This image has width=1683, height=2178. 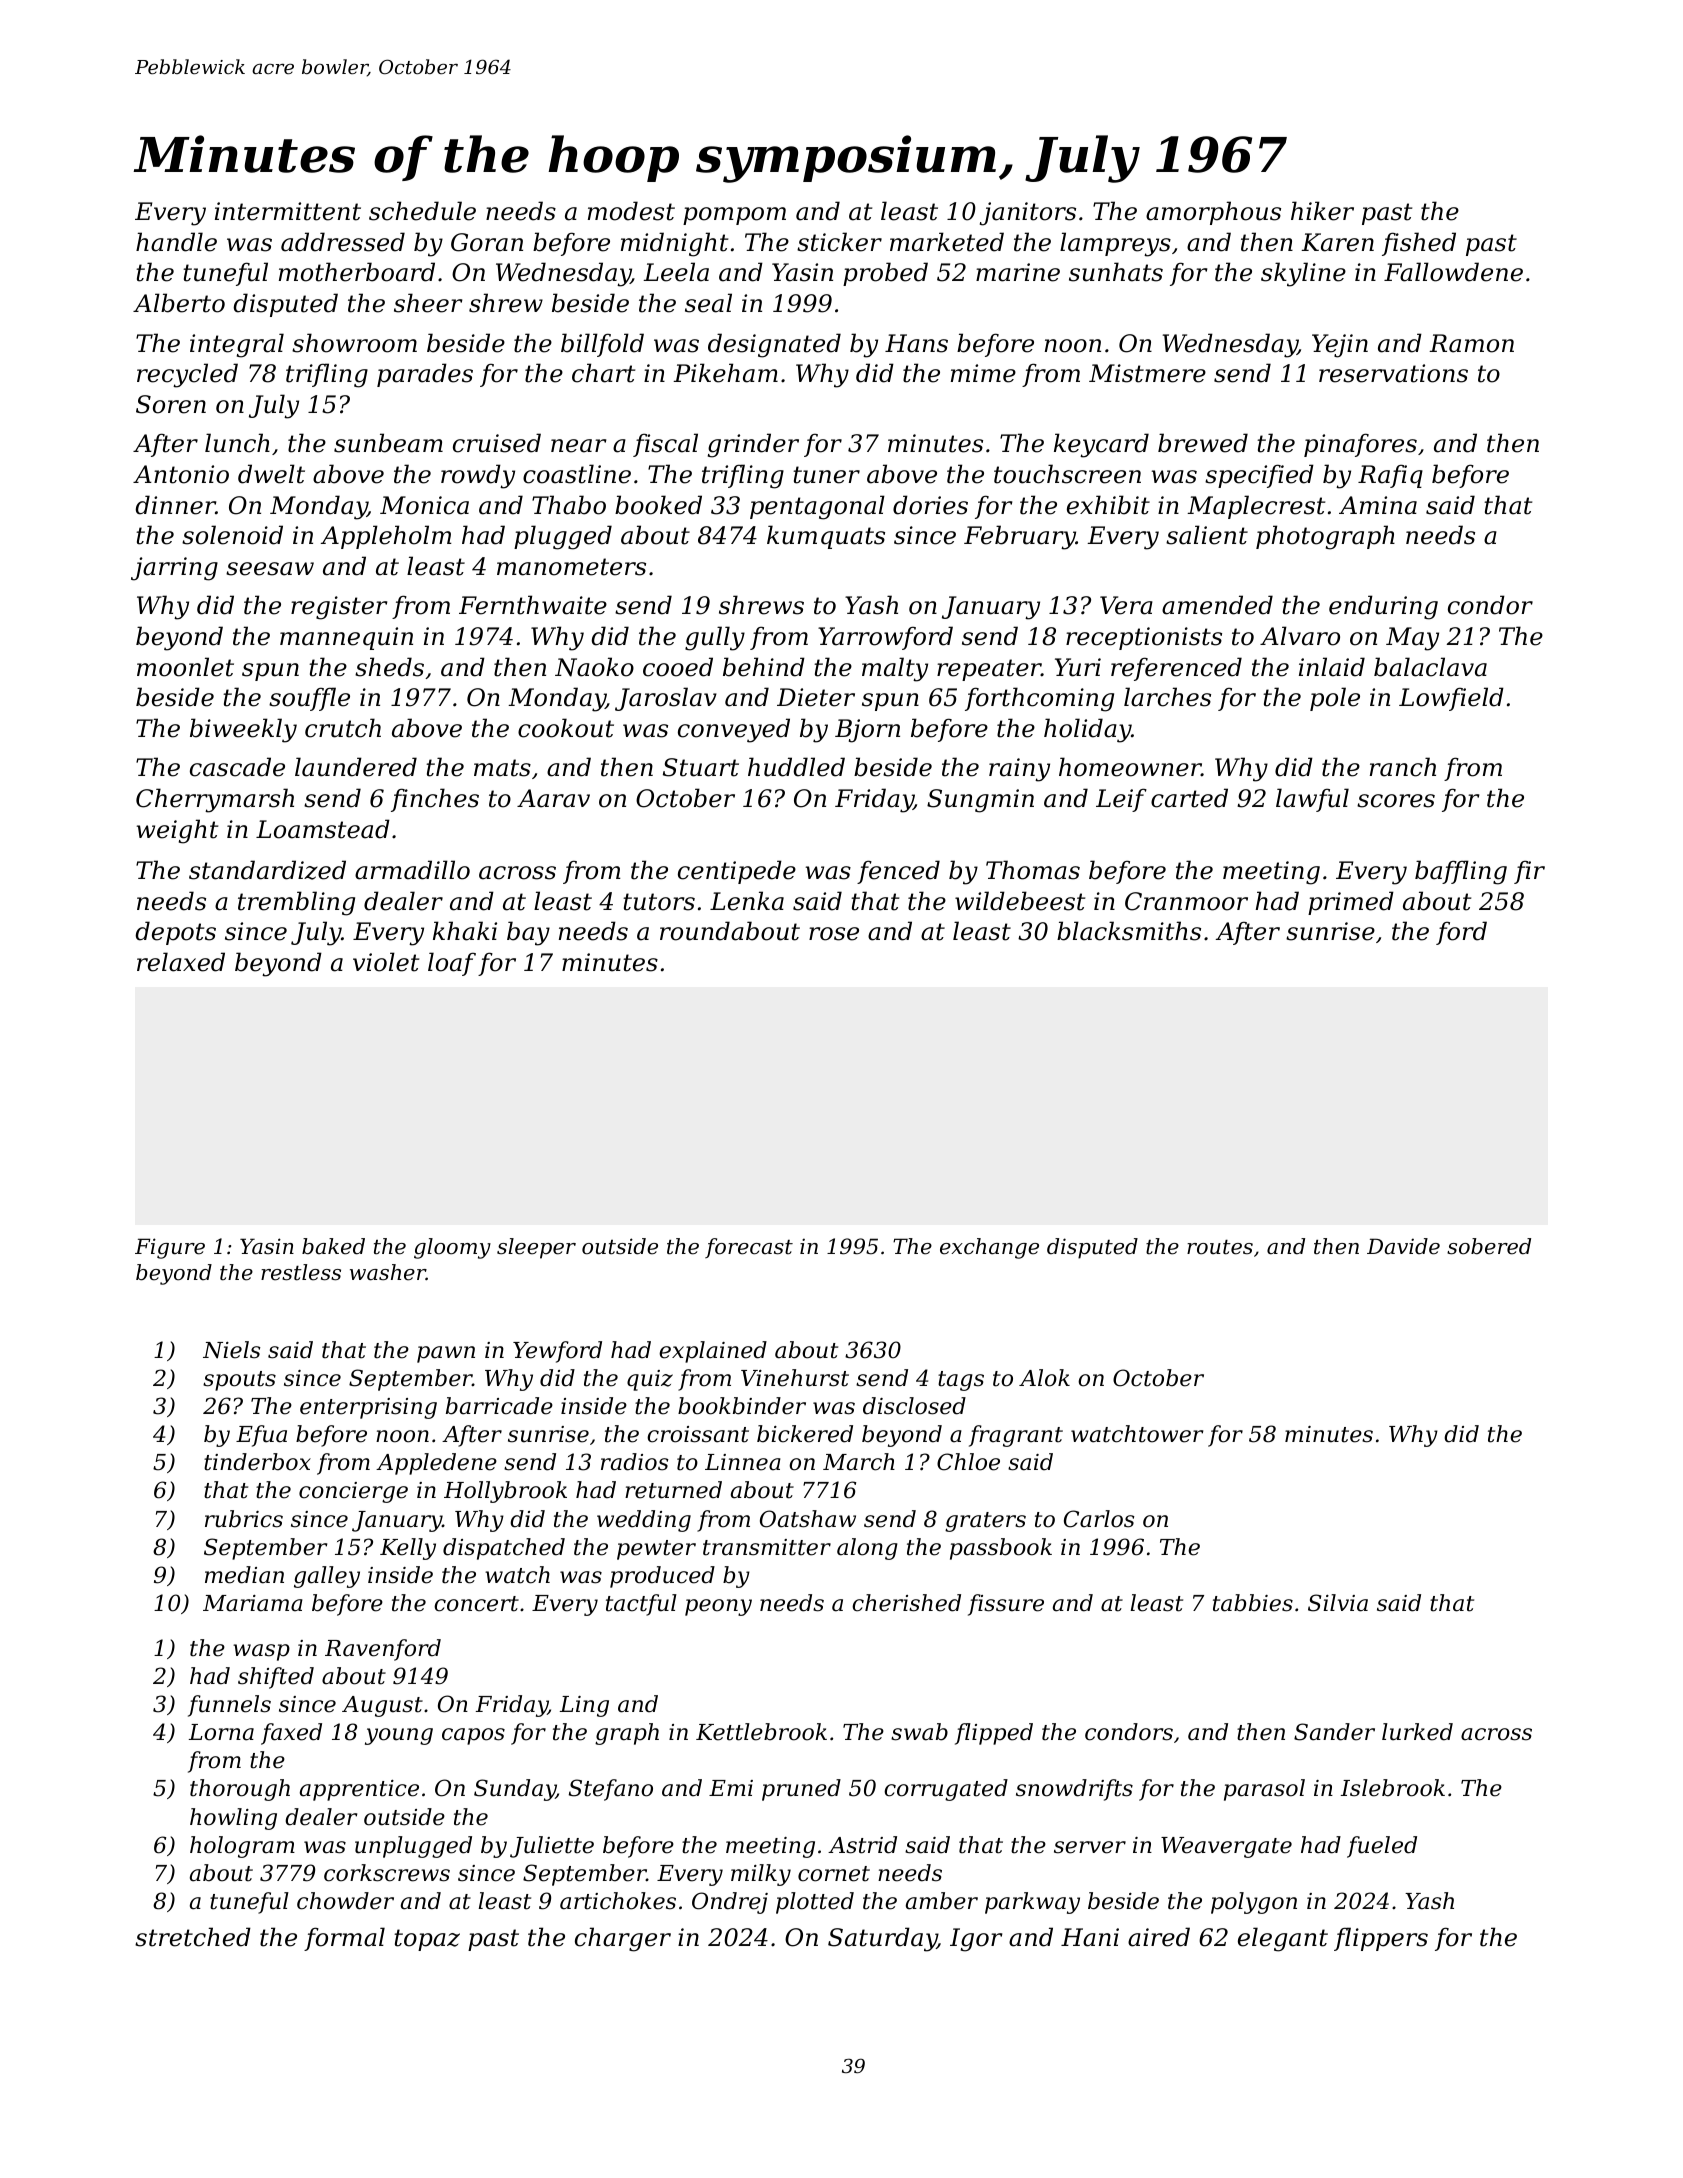 I want to click on stretched, so click(x=193, y=1937).
